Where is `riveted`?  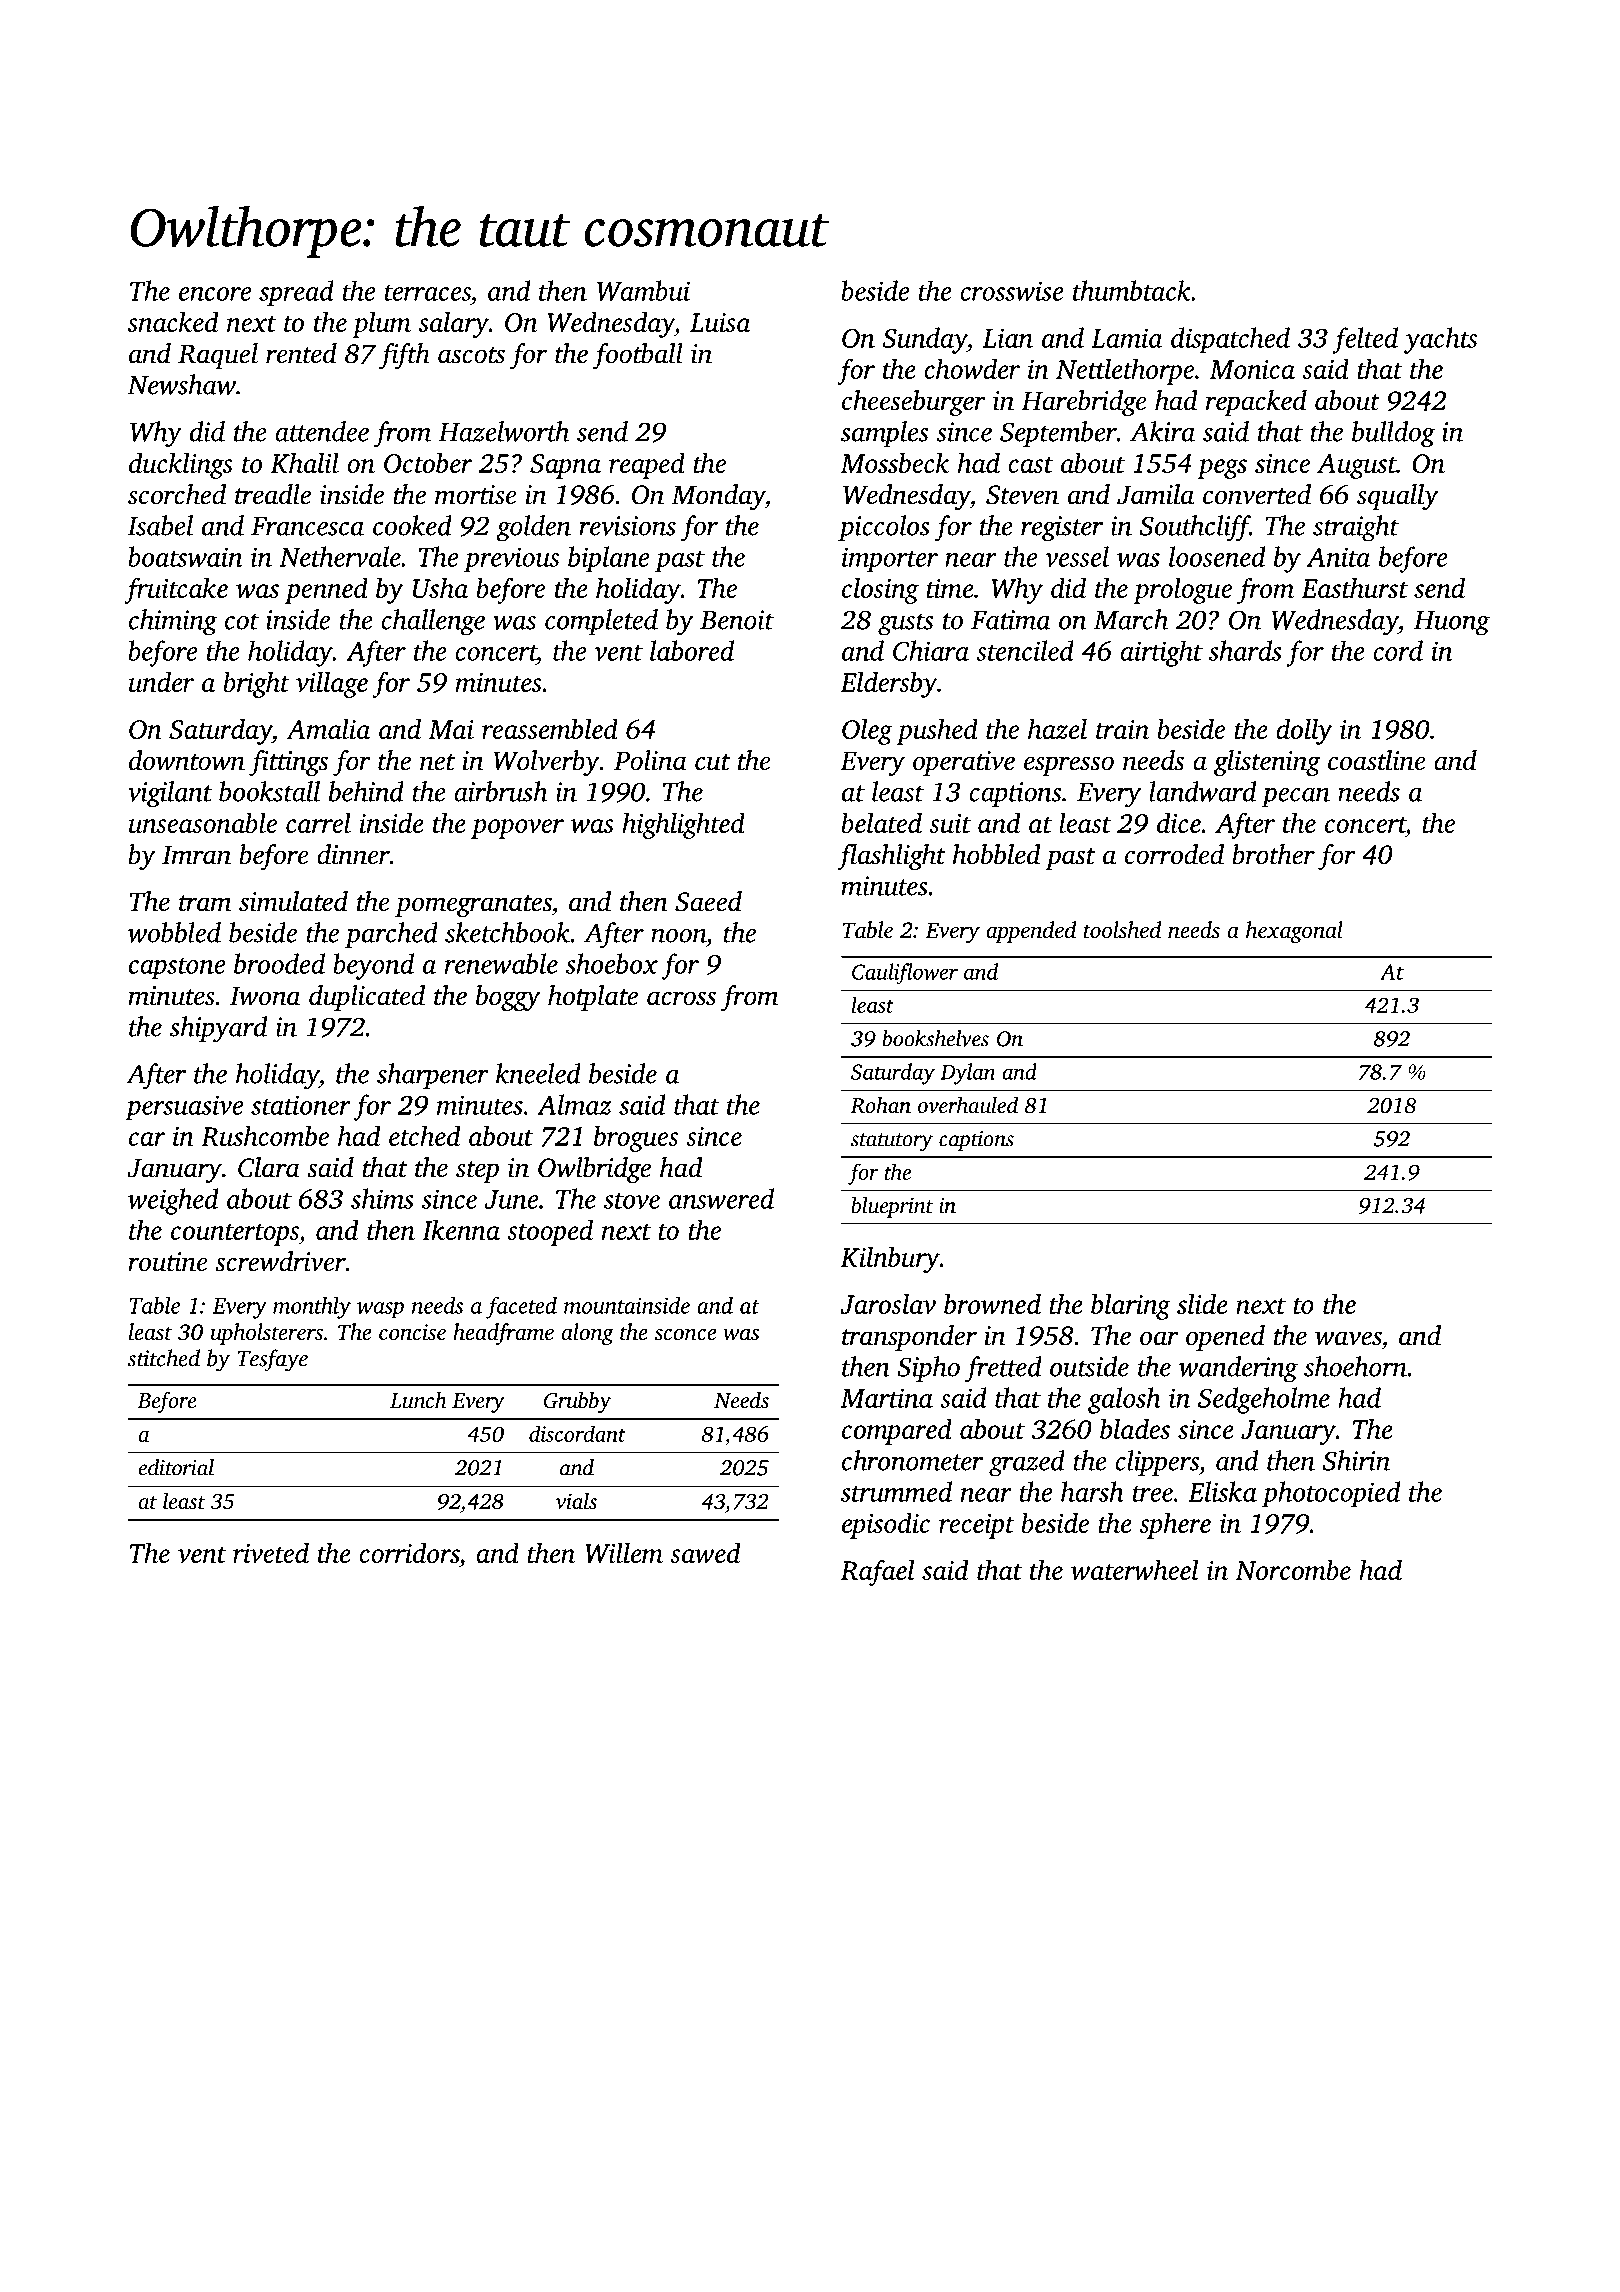 riveted is located at coordinates (271, 1552).
